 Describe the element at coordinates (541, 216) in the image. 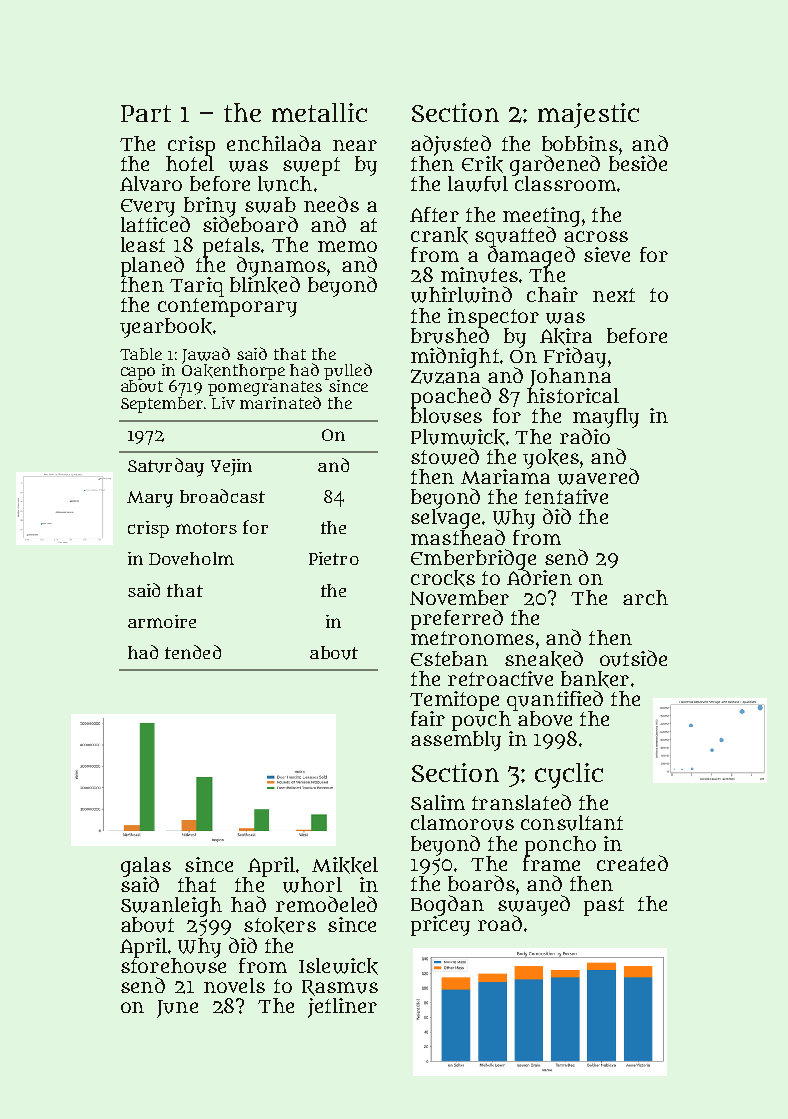

I see `meeting` at that location.
